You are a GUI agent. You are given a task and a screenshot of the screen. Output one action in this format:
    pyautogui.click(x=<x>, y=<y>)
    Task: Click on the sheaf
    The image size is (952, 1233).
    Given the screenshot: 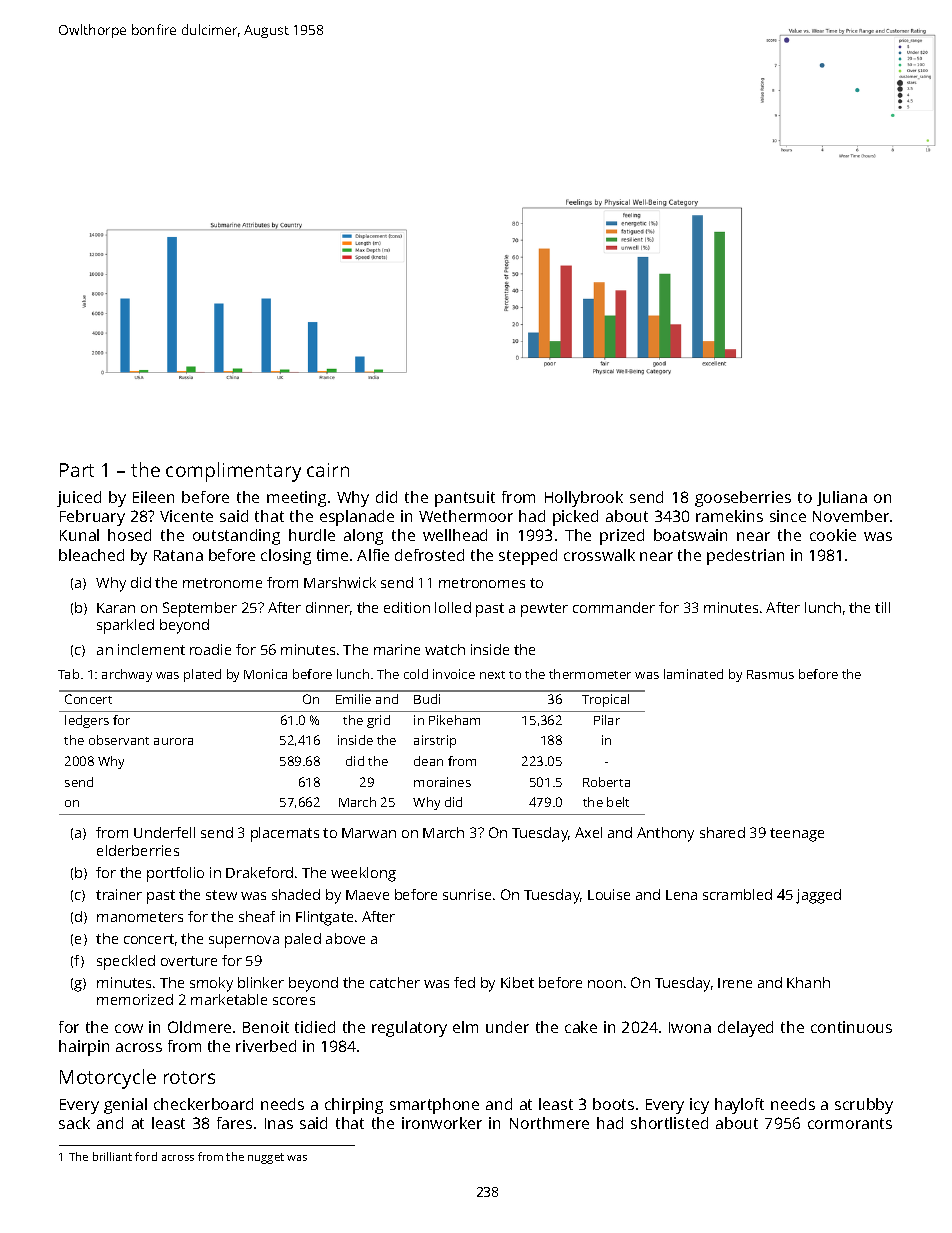 What is the action you would take?
    pyautogui.click(x=257, y=916)
